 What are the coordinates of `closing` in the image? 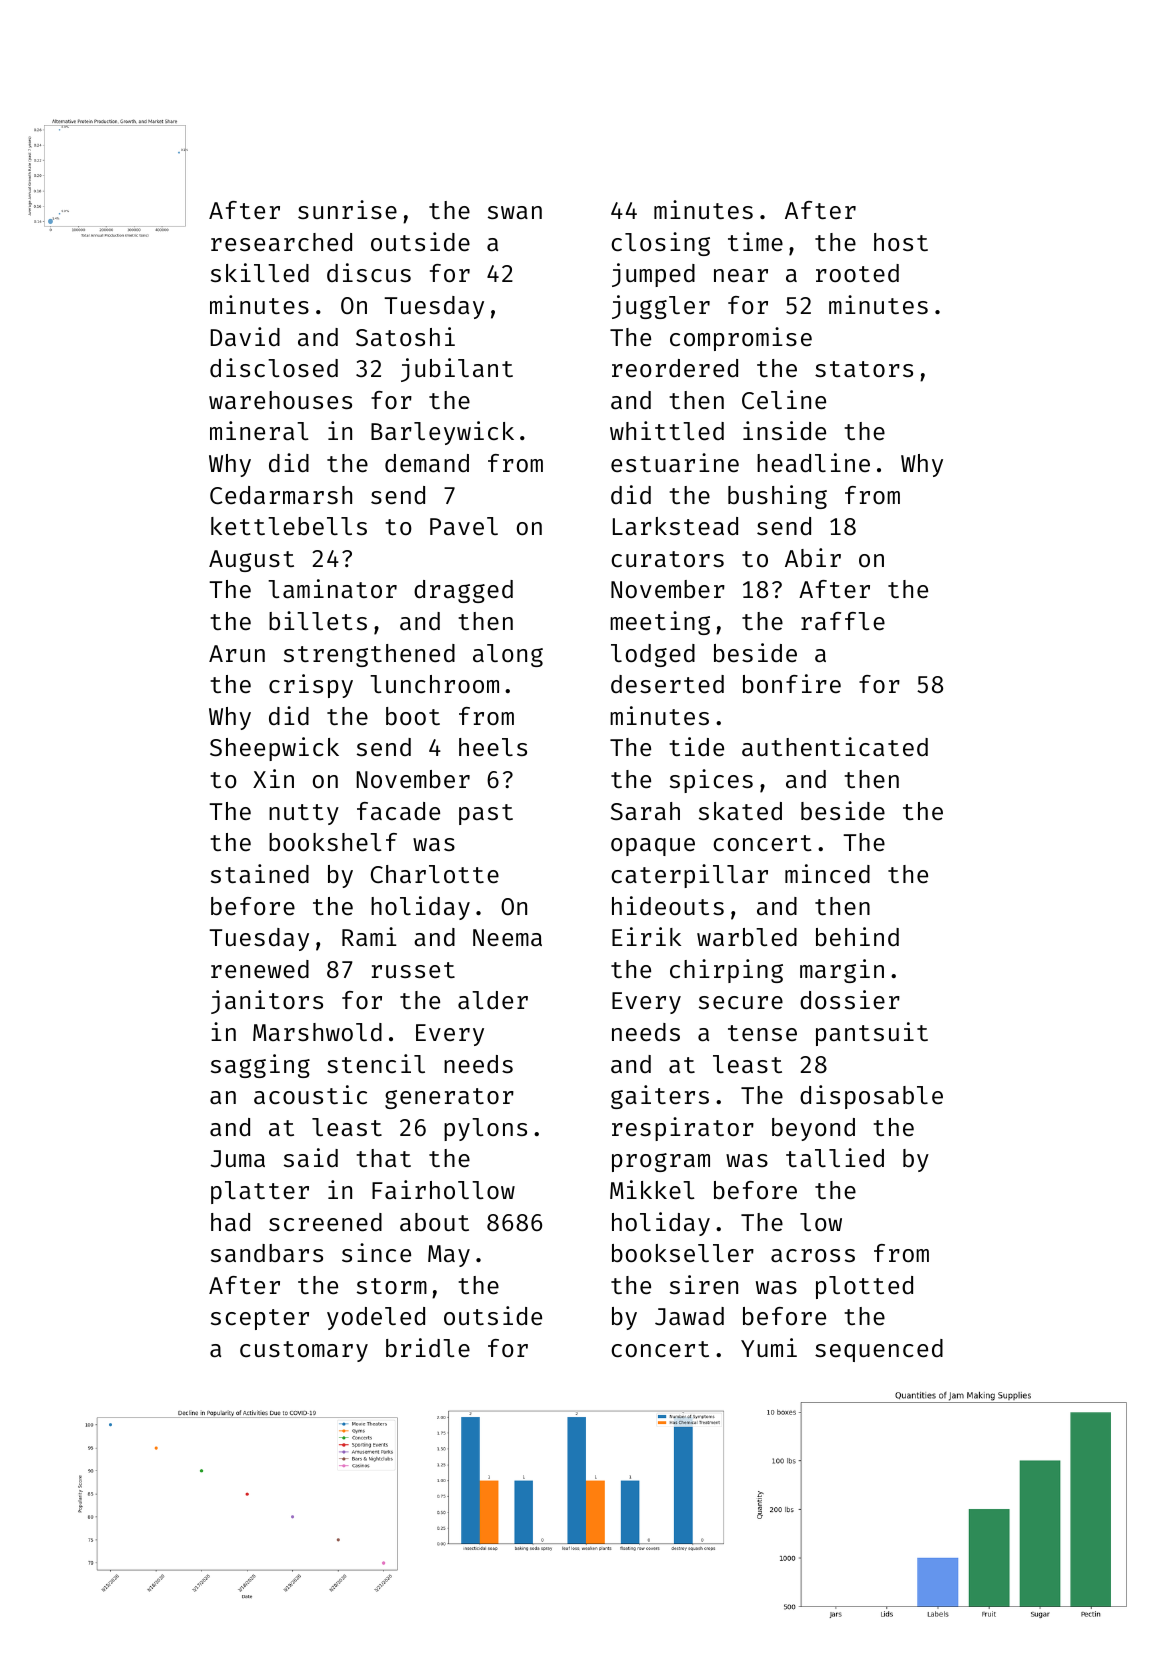 It's located at (660, 244).
